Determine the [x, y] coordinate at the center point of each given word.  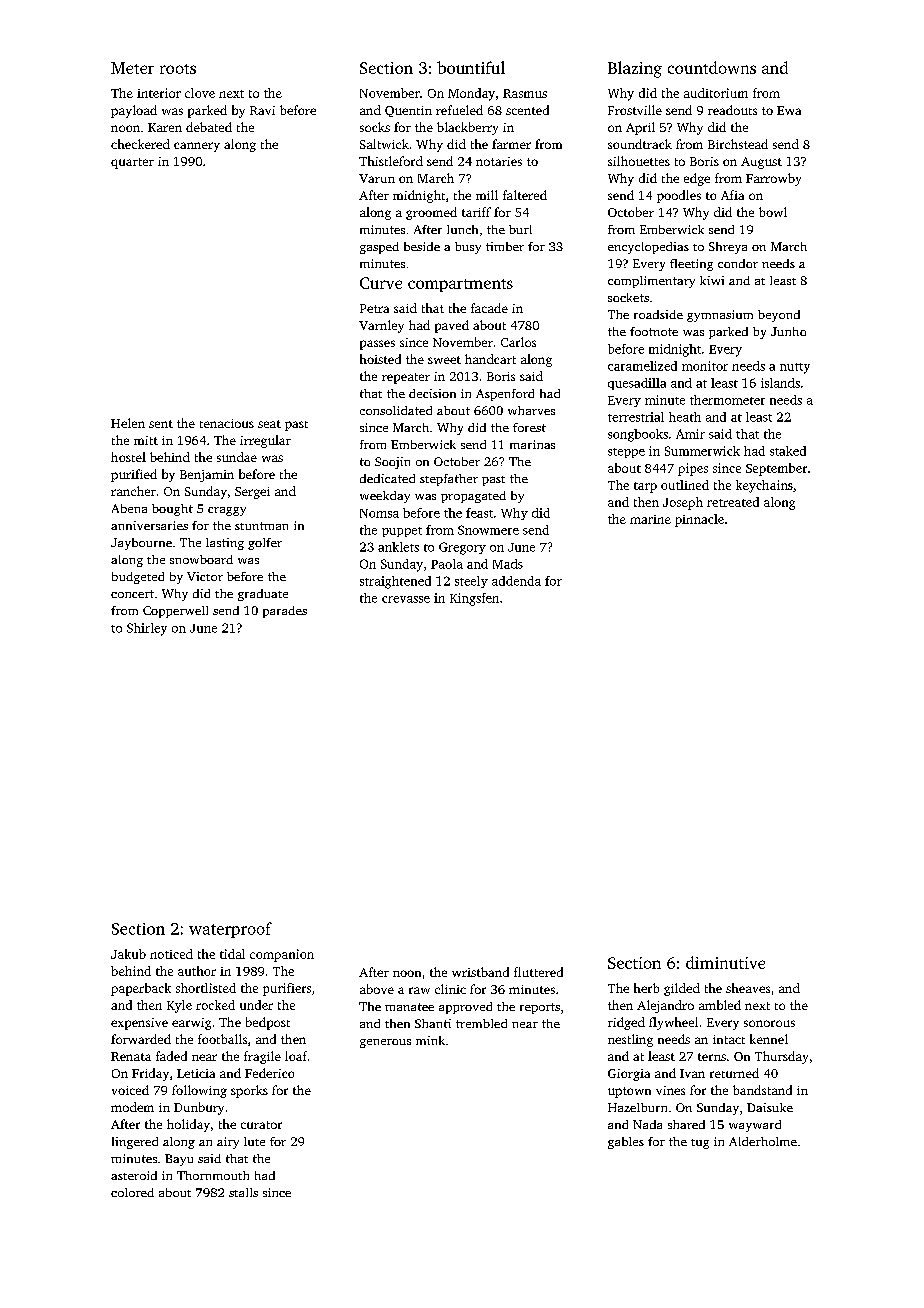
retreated [733, 502]
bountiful [471, 67]
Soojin [392, 463]
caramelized [642, 366]
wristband [480, 972]
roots [178, 69]
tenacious [227, 423]
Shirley [147, 629]
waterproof [230, 930]
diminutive [725, 962]
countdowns [712, 67]
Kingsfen [474, 599]
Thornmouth [213, 1175]
